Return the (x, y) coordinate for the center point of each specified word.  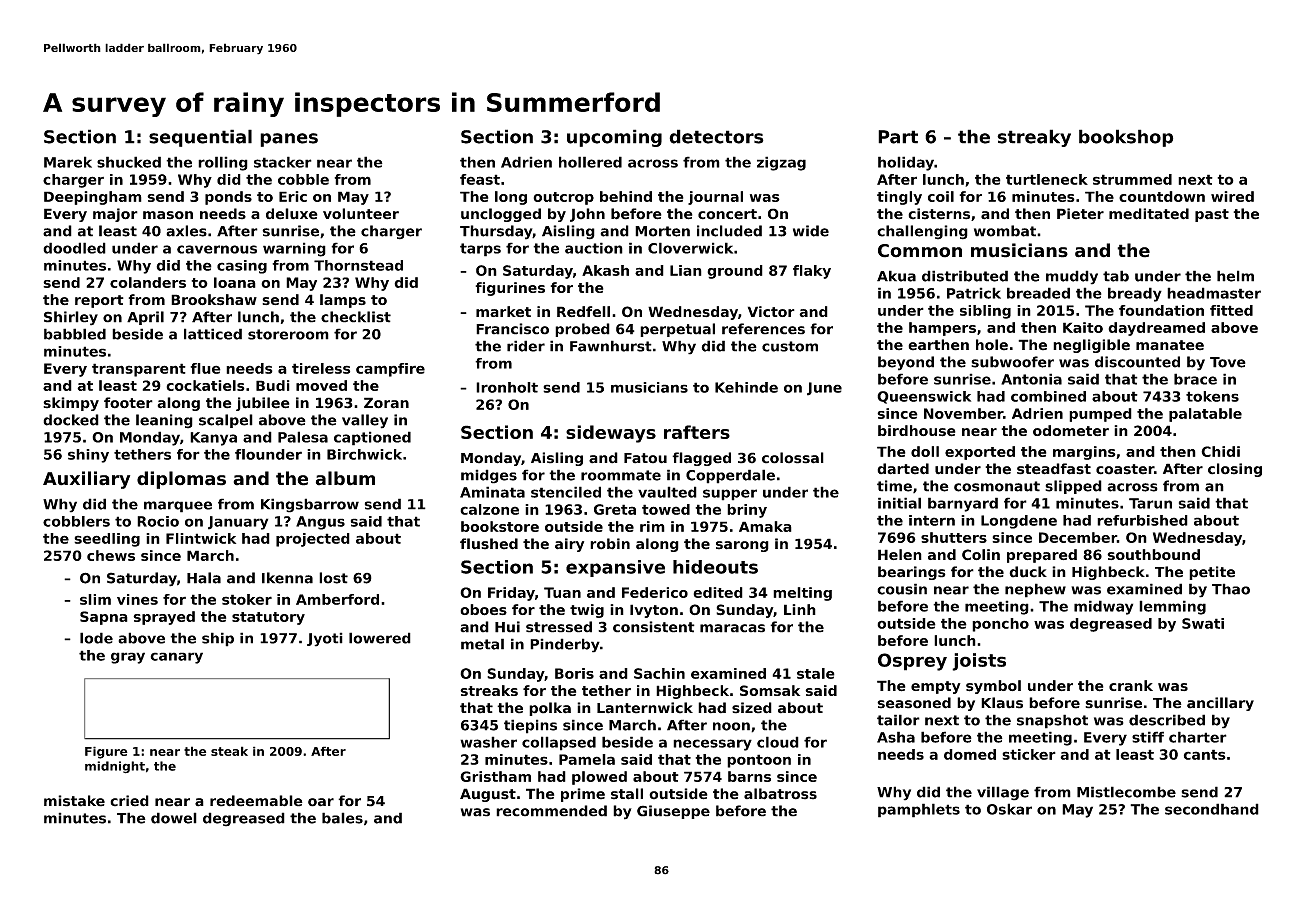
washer (488, 742)
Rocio (158, 521)
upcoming (614, 138)
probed (582, 330)
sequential (200, 138)
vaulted (667, 492)
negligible (1091, 346)
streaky (1034, 138)
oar (321, 802)
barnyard (963, 504)
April (145, 318)
